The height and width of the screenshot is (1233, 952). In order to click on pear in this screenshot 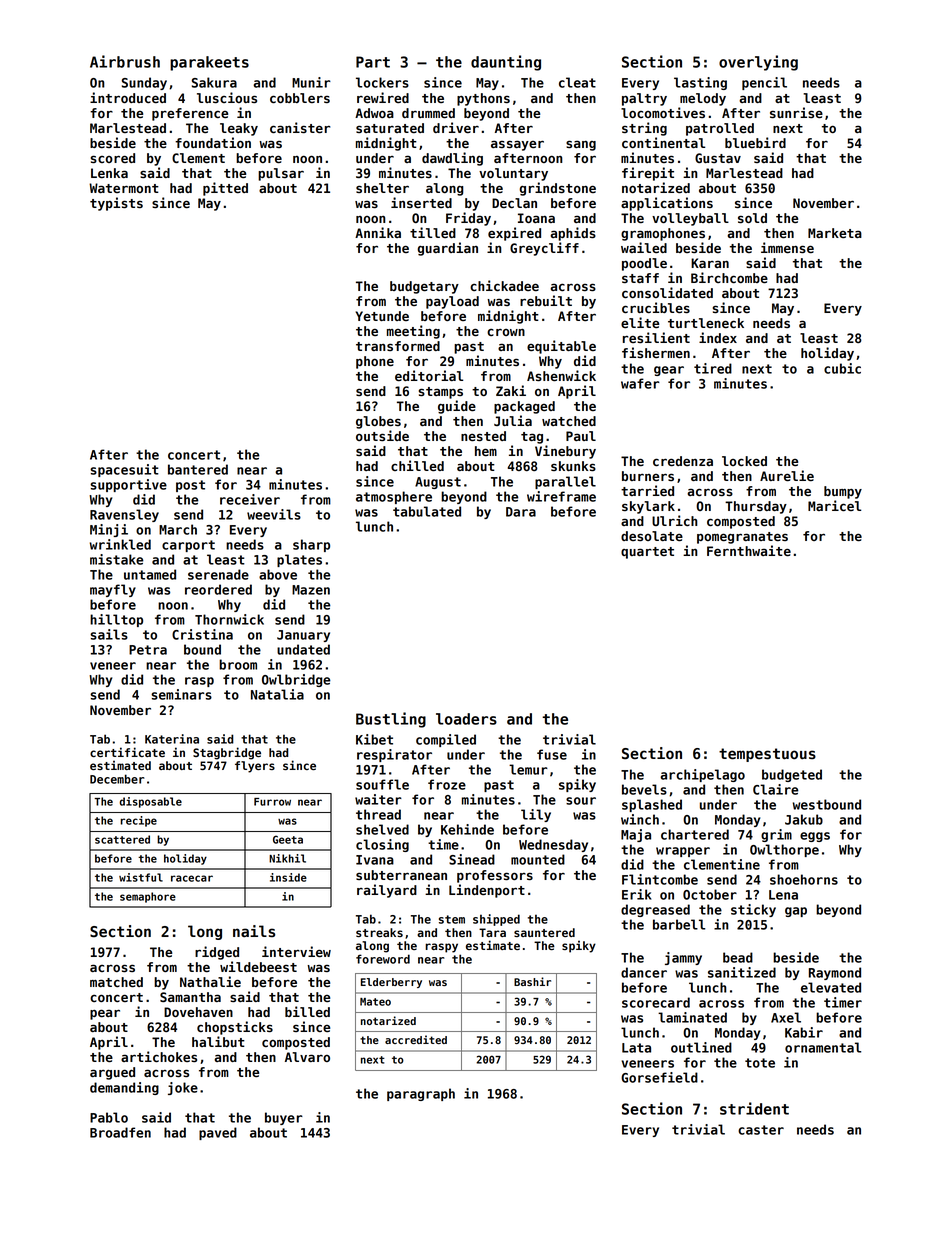, I will do `click(105, 1014)`.
